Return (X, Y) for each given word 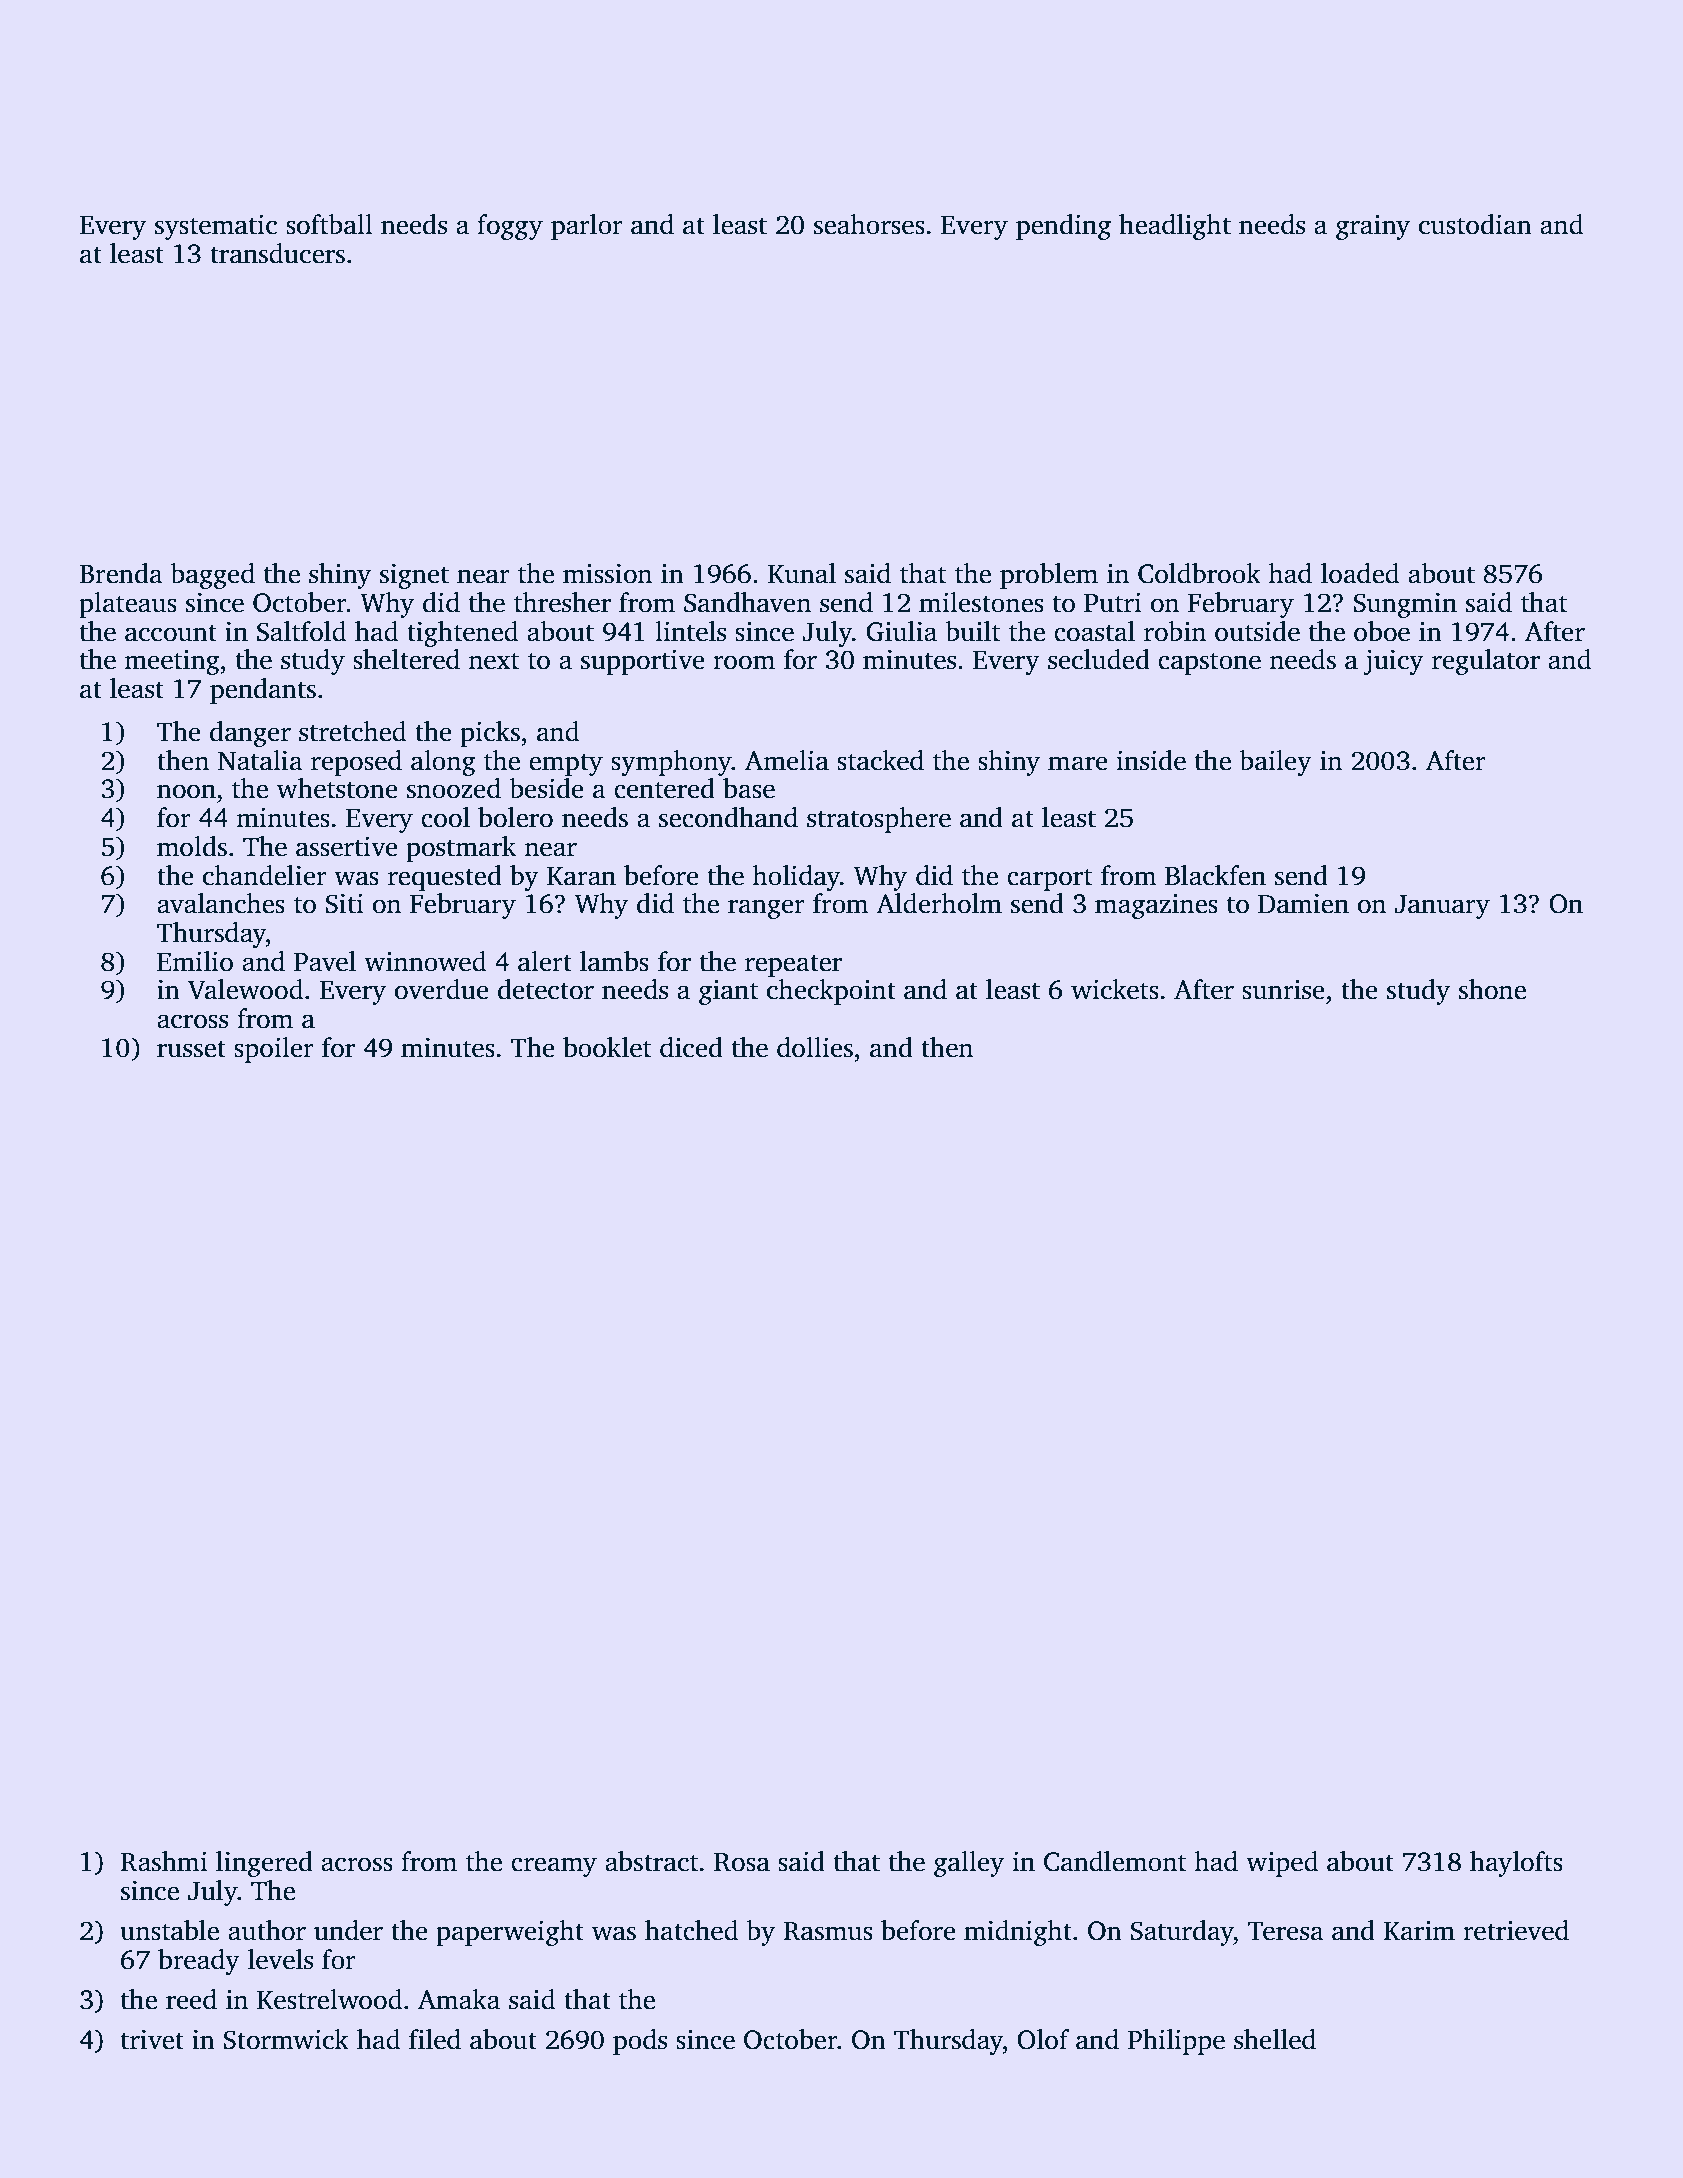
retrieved (1516, 1930)
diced (691, 1047)
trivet (152, 2040)
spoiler (274, 1050)
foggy (510, 227)
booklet (607, 1047)
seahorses (869, 224)
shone (1492, 989)
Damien (1303, 904)
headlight (1175, 227)
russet (191, 1049)
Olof (1043, 2039)
